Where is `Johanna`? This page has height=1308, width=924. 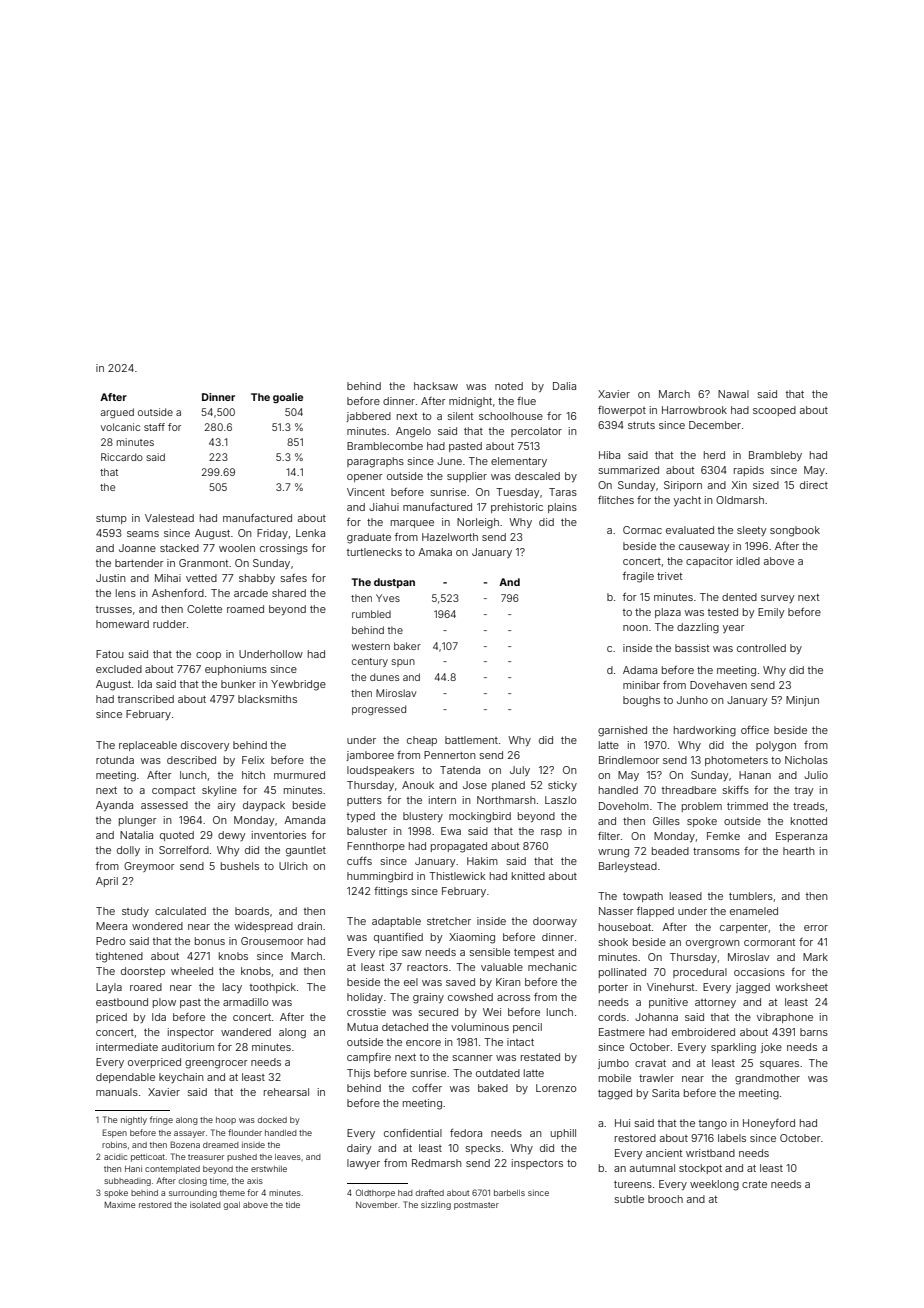
Johanna is located at coordinates (656, 1017).
